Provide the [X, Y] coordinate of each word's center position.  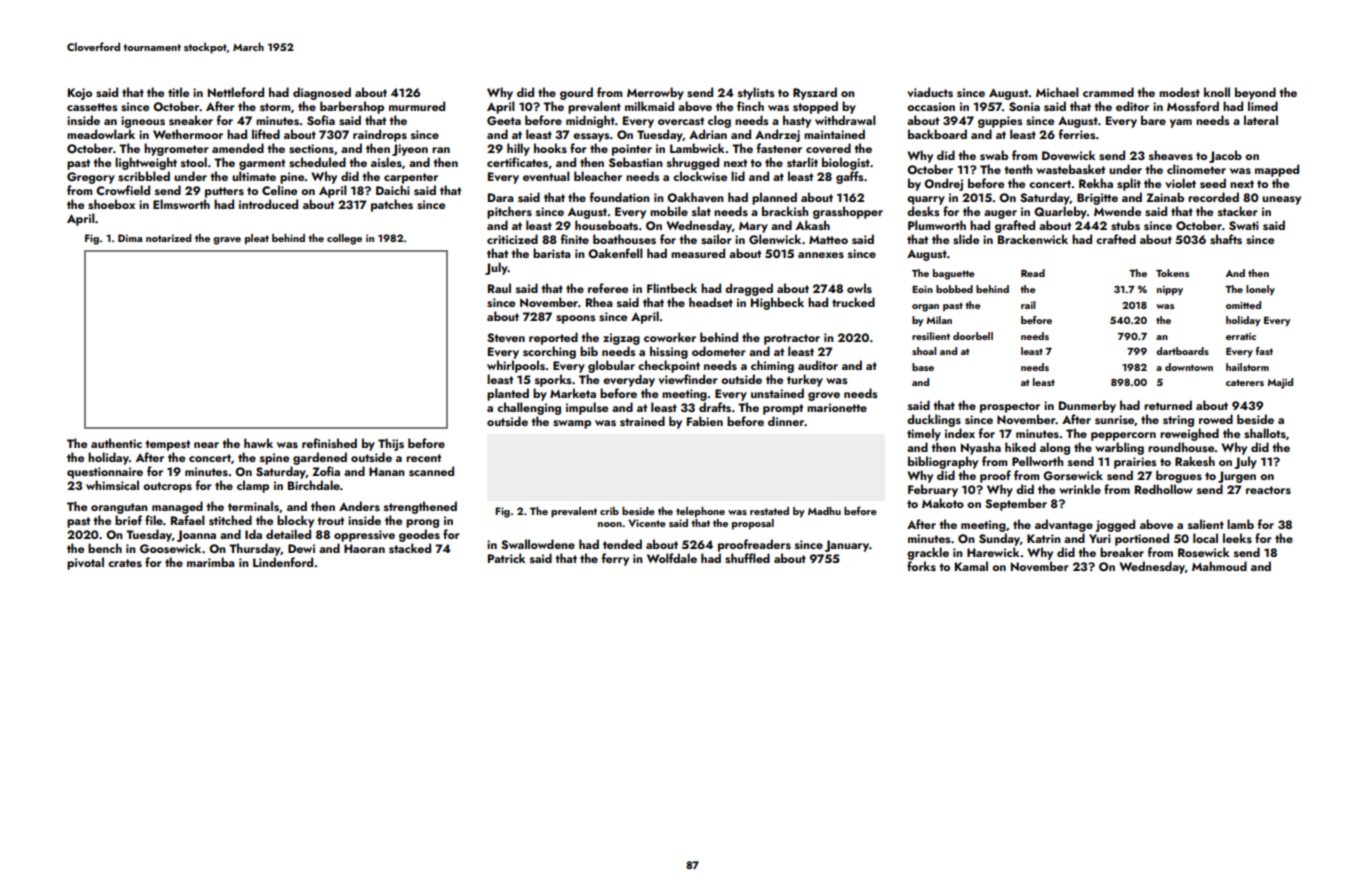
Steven [506, 337]
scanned [431, 471]
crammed [1108, 92]
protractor [792, 339]
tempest [167, 445]
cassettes [92, 107]
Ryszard [815, 93]
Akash [813, 225]
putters [224, 192]
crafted [1116, 239]
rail [1028, 305]
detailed [288, 534]
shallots [1265, 433]
